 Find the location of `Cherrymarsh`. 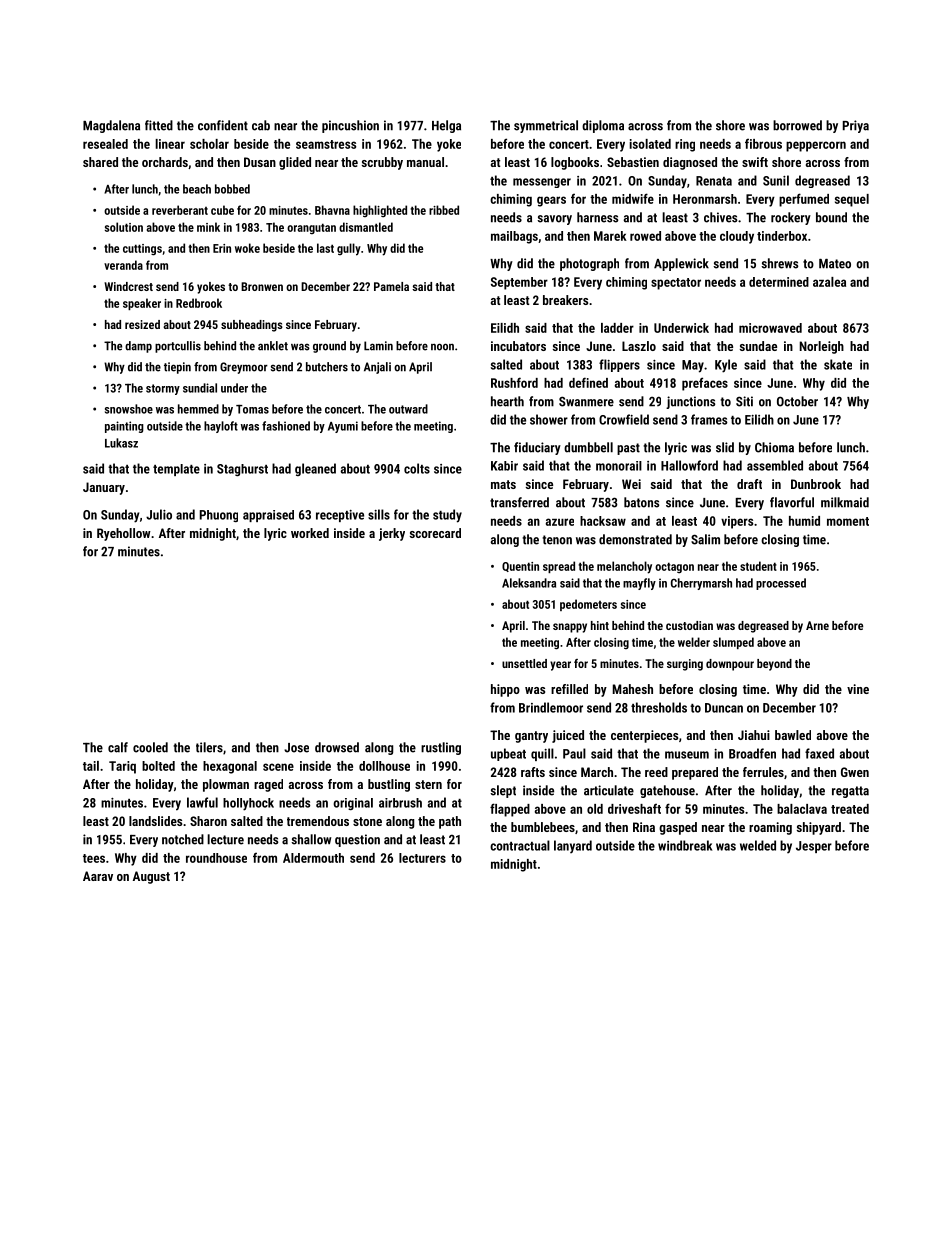

Cherrymarsh is located at coordinates (701, 584).
